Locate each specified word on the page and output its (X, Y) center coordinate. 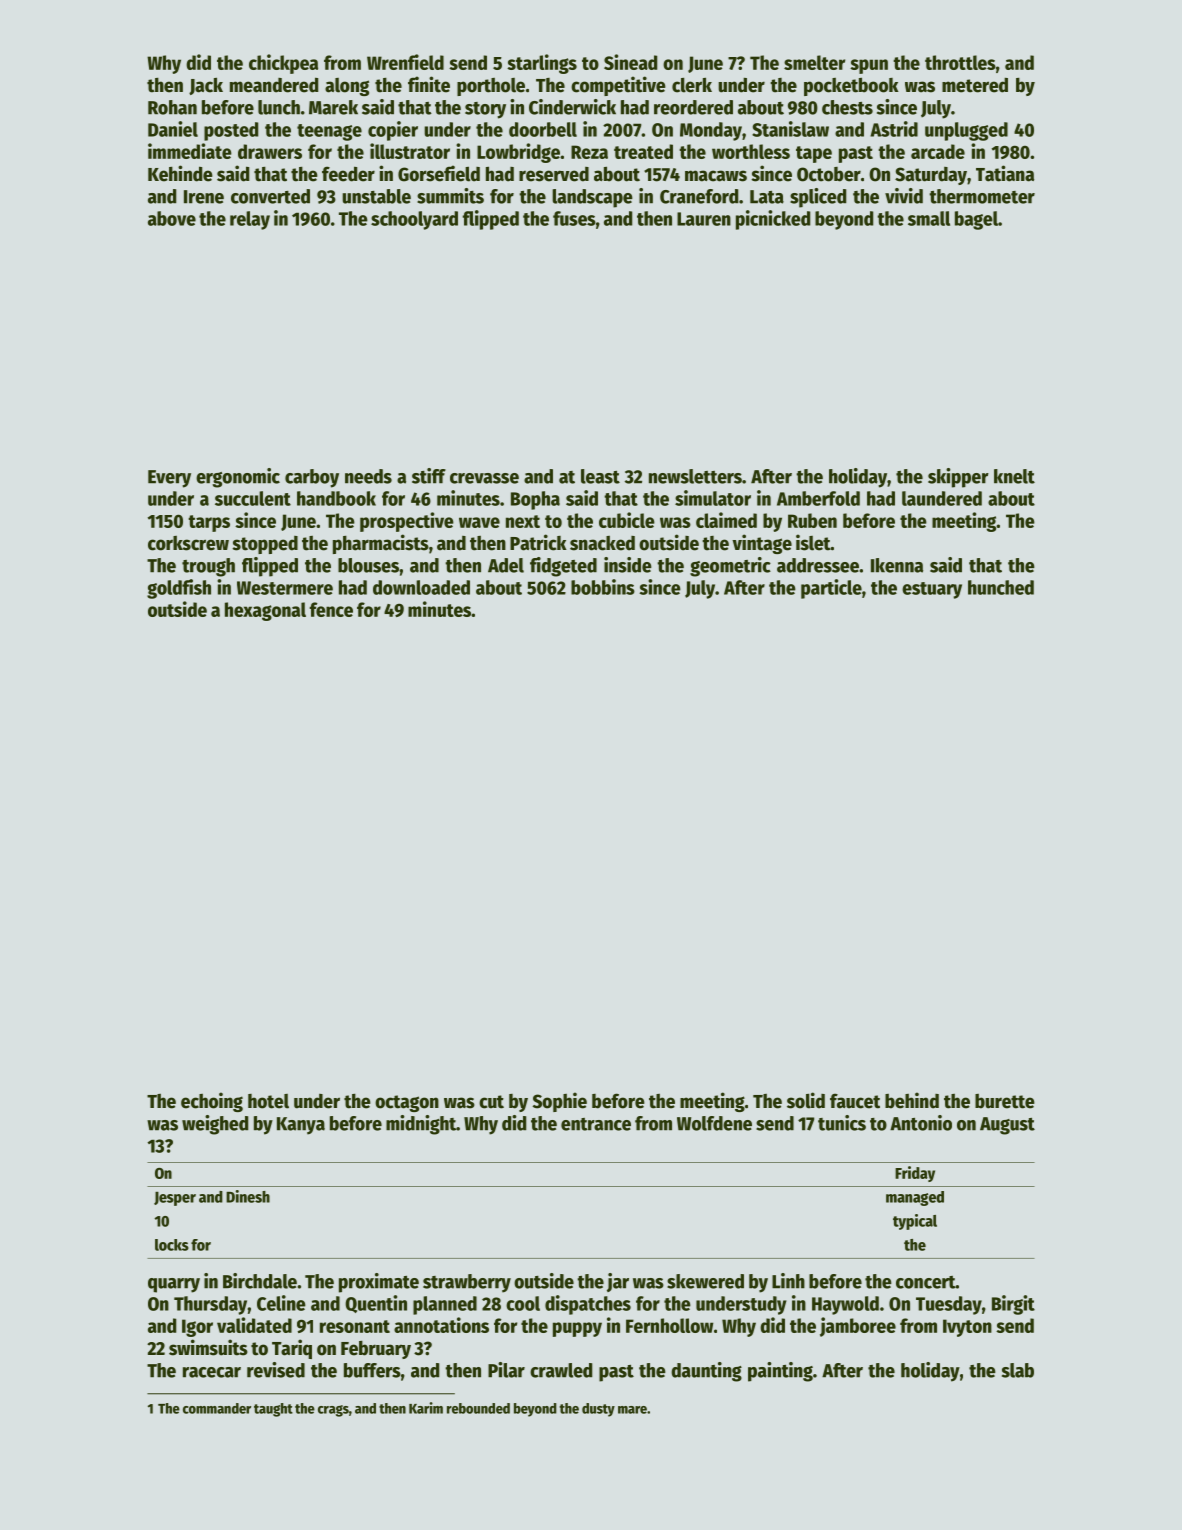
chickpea (283, 64)
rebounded (478, 1408)
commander (217, 1408)
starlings (542, 64)
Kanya (301, 1126)
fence (331, 609)
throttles (960, 62)
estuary (932, 590)
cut (491, 1102)
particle (831, 589)
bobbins (603, 587)
